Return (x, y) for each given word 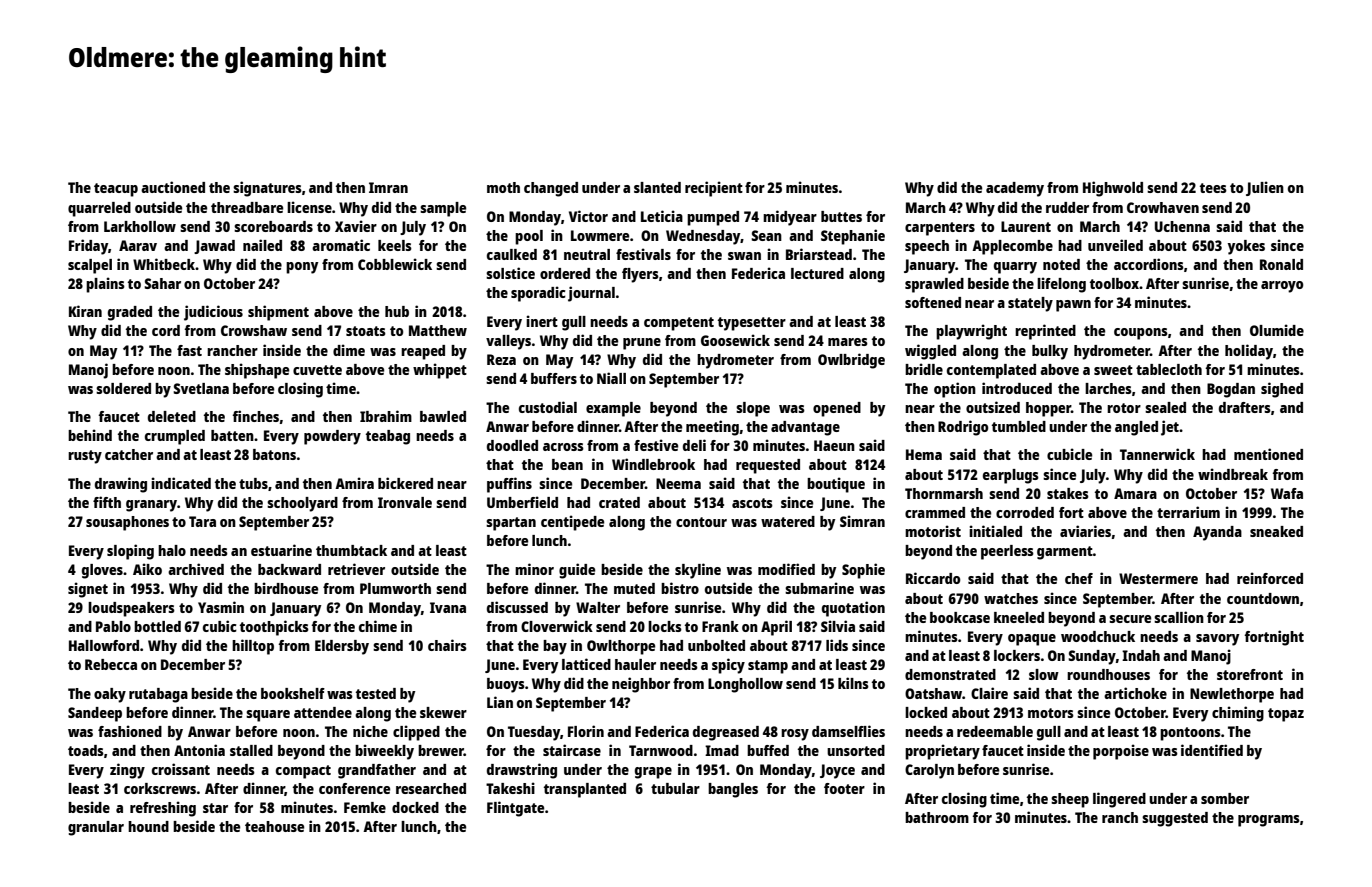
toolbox (1114, 283)
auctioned (173, 187)
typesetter (752, 324)
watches (1011, 598)
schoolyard (302, 504)
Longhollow (745, 685)
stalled (251, 750)
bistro (680, 588)
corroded (1025, 512)
